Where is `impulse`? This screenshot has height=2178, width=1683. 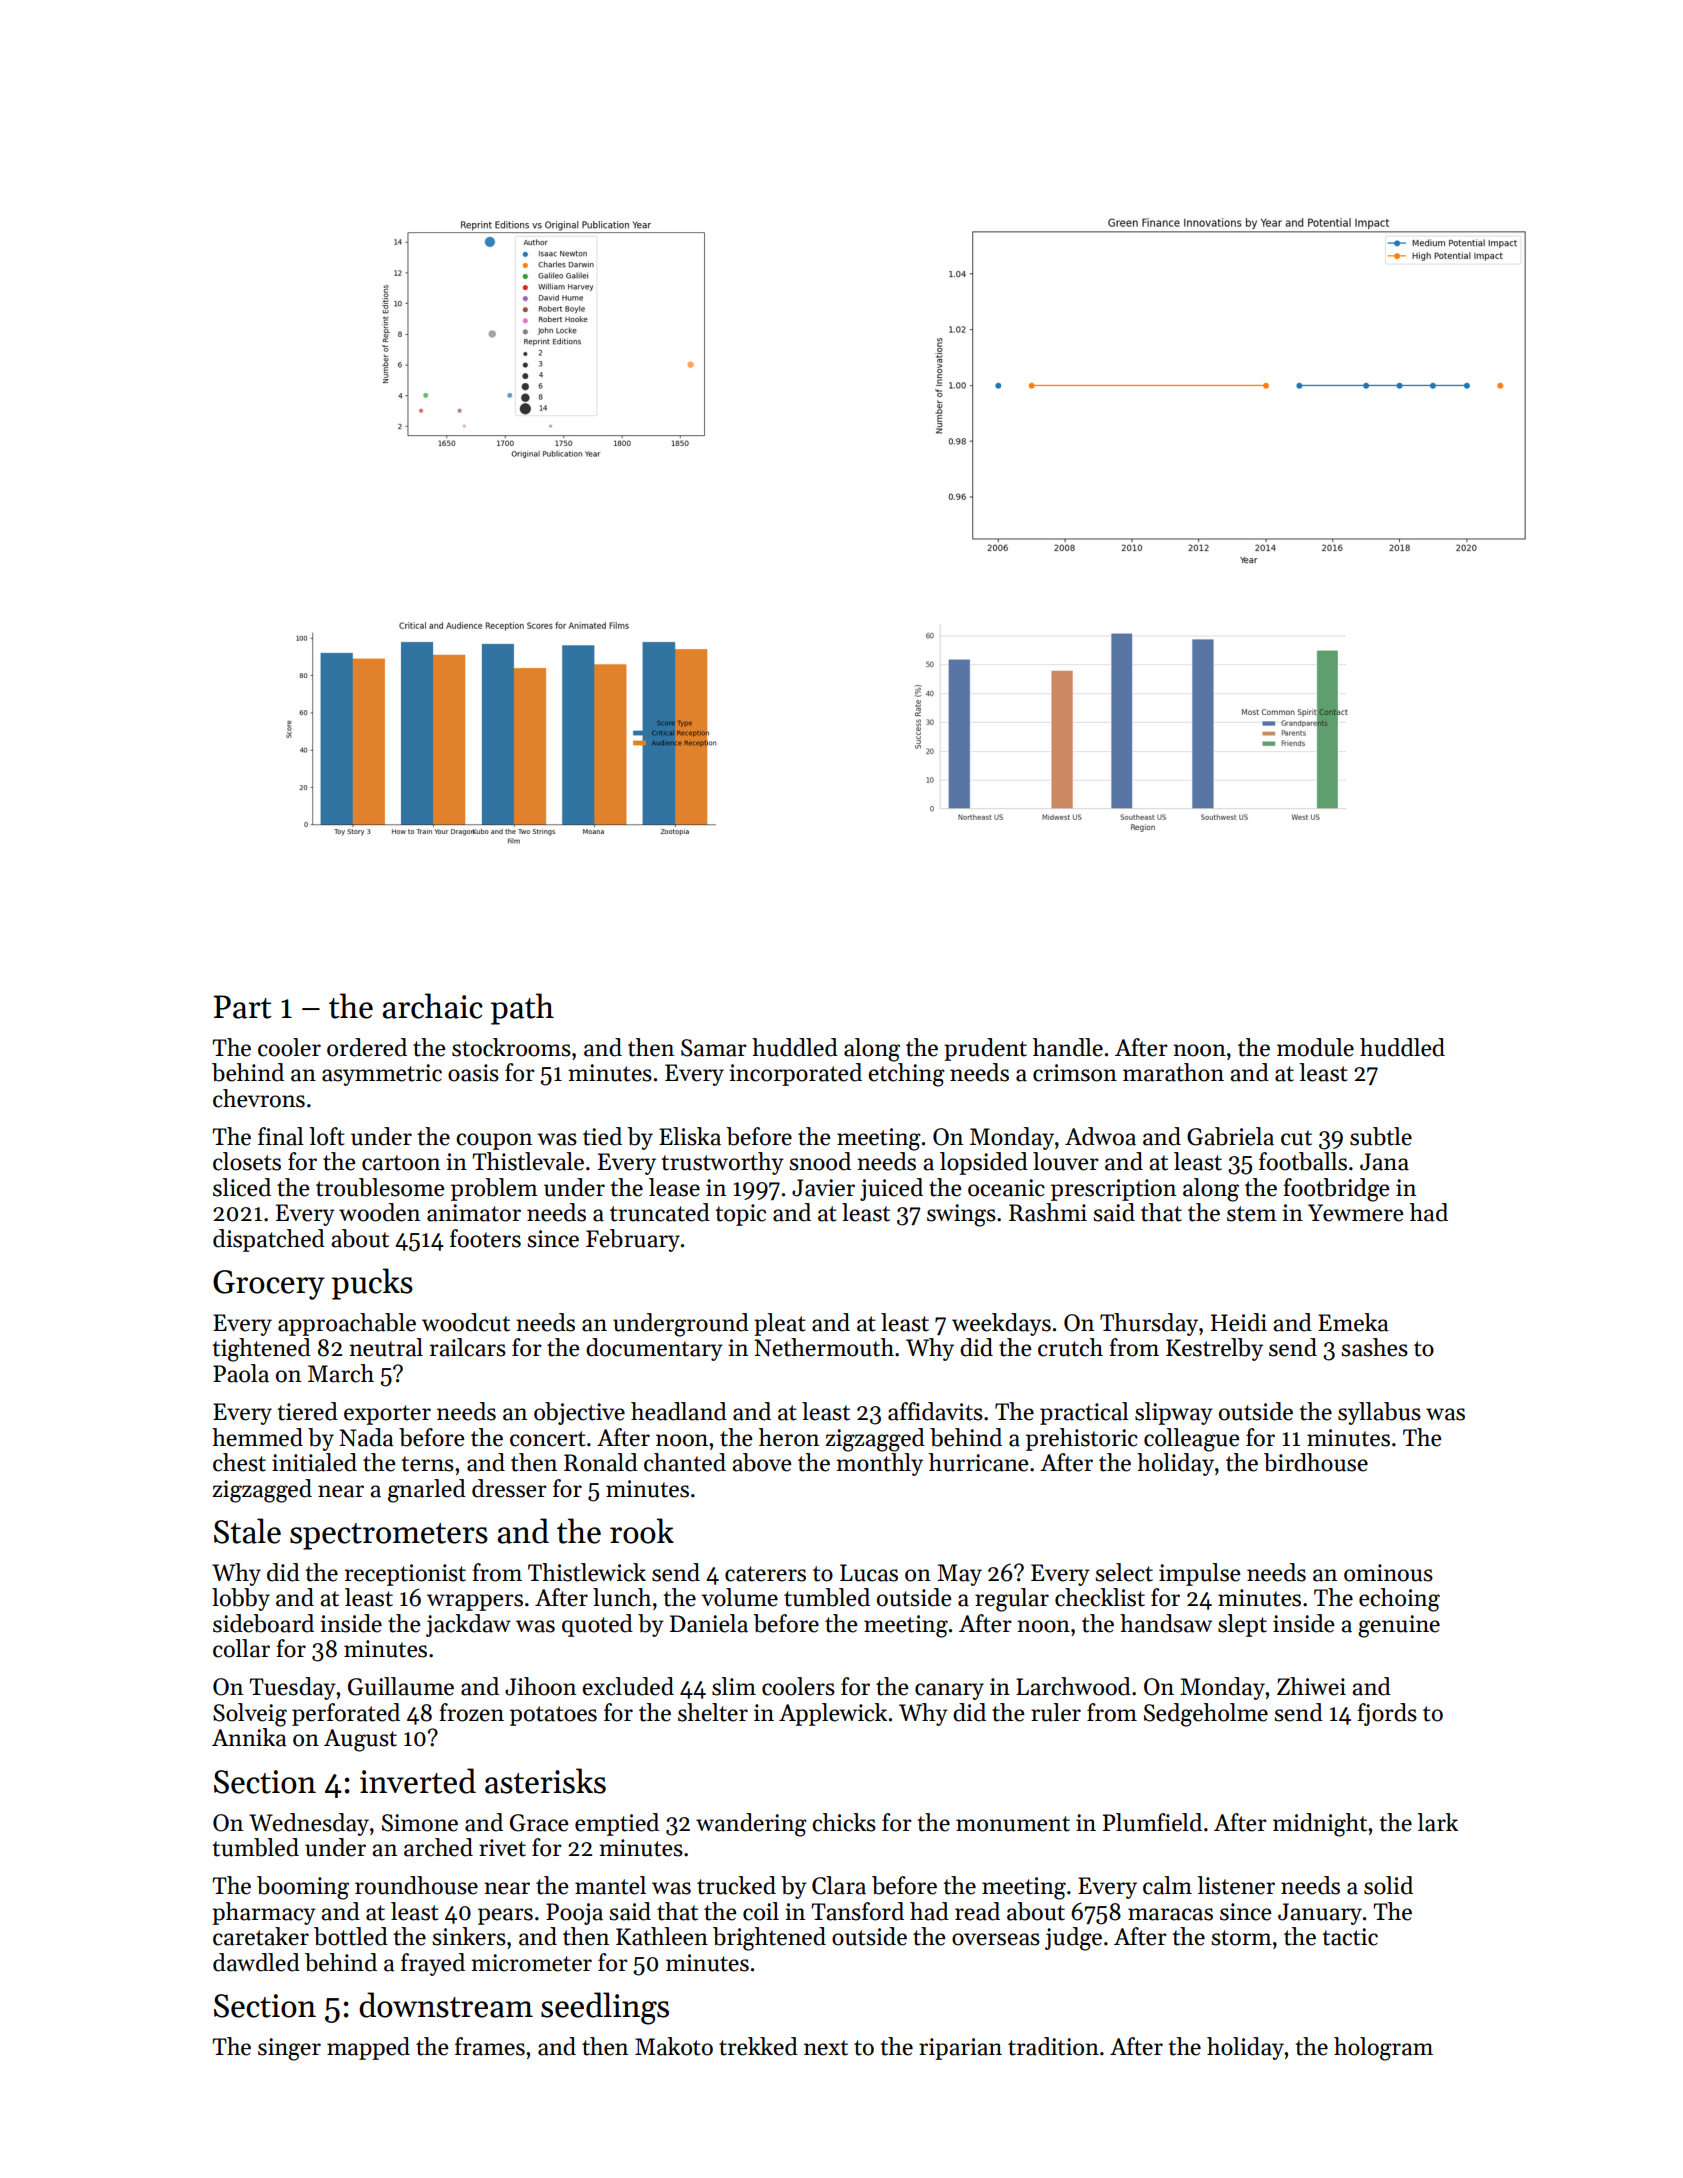 impulse is located at coordinates (1199, 1574).
